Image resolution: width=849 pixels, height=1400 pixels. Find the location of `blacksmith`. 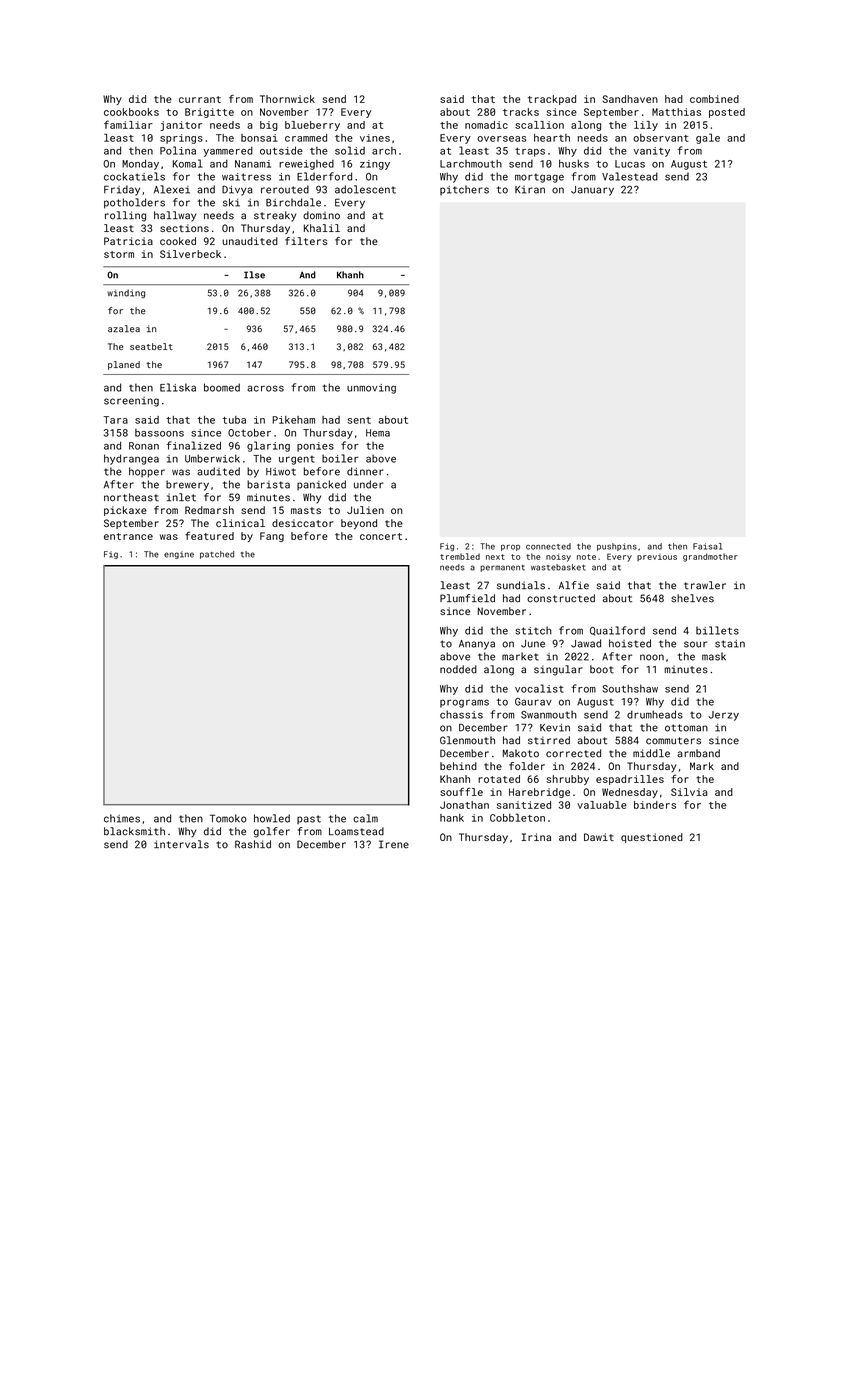

blacksmith is located at coordinates (134, 831).
